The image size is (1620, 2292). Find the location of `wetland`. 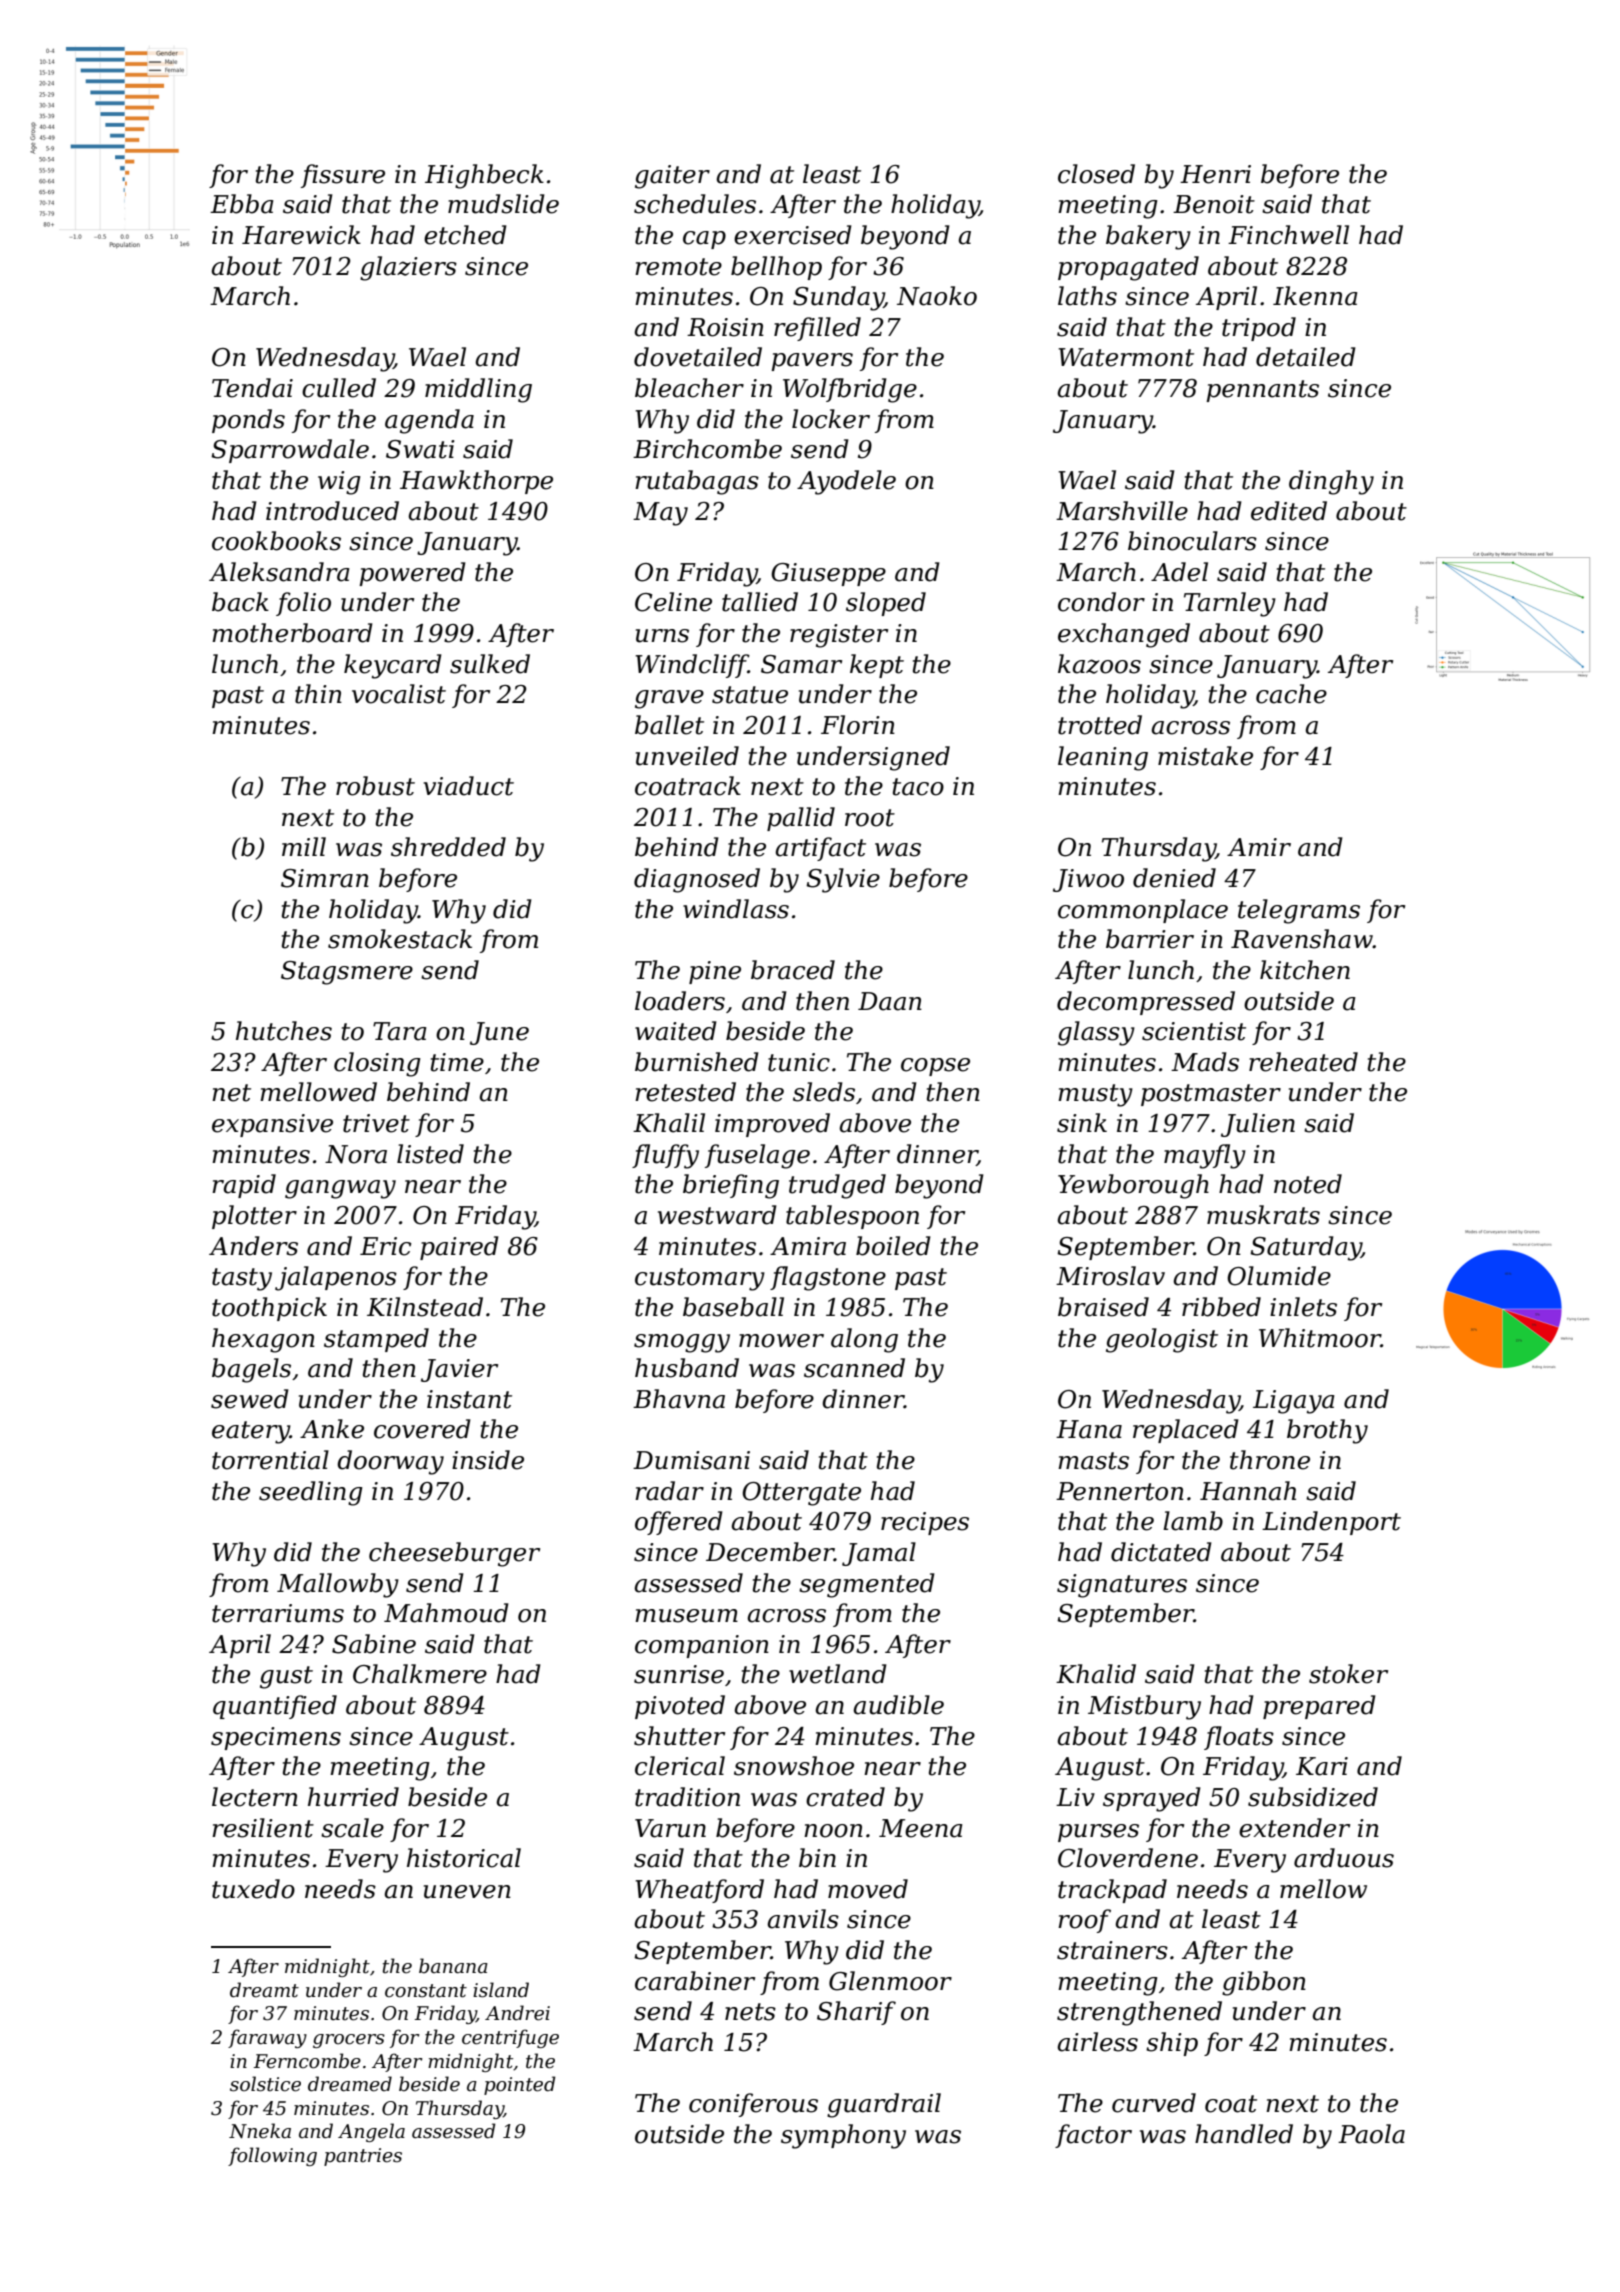

wetland is located at coordinates (838, 1674).
